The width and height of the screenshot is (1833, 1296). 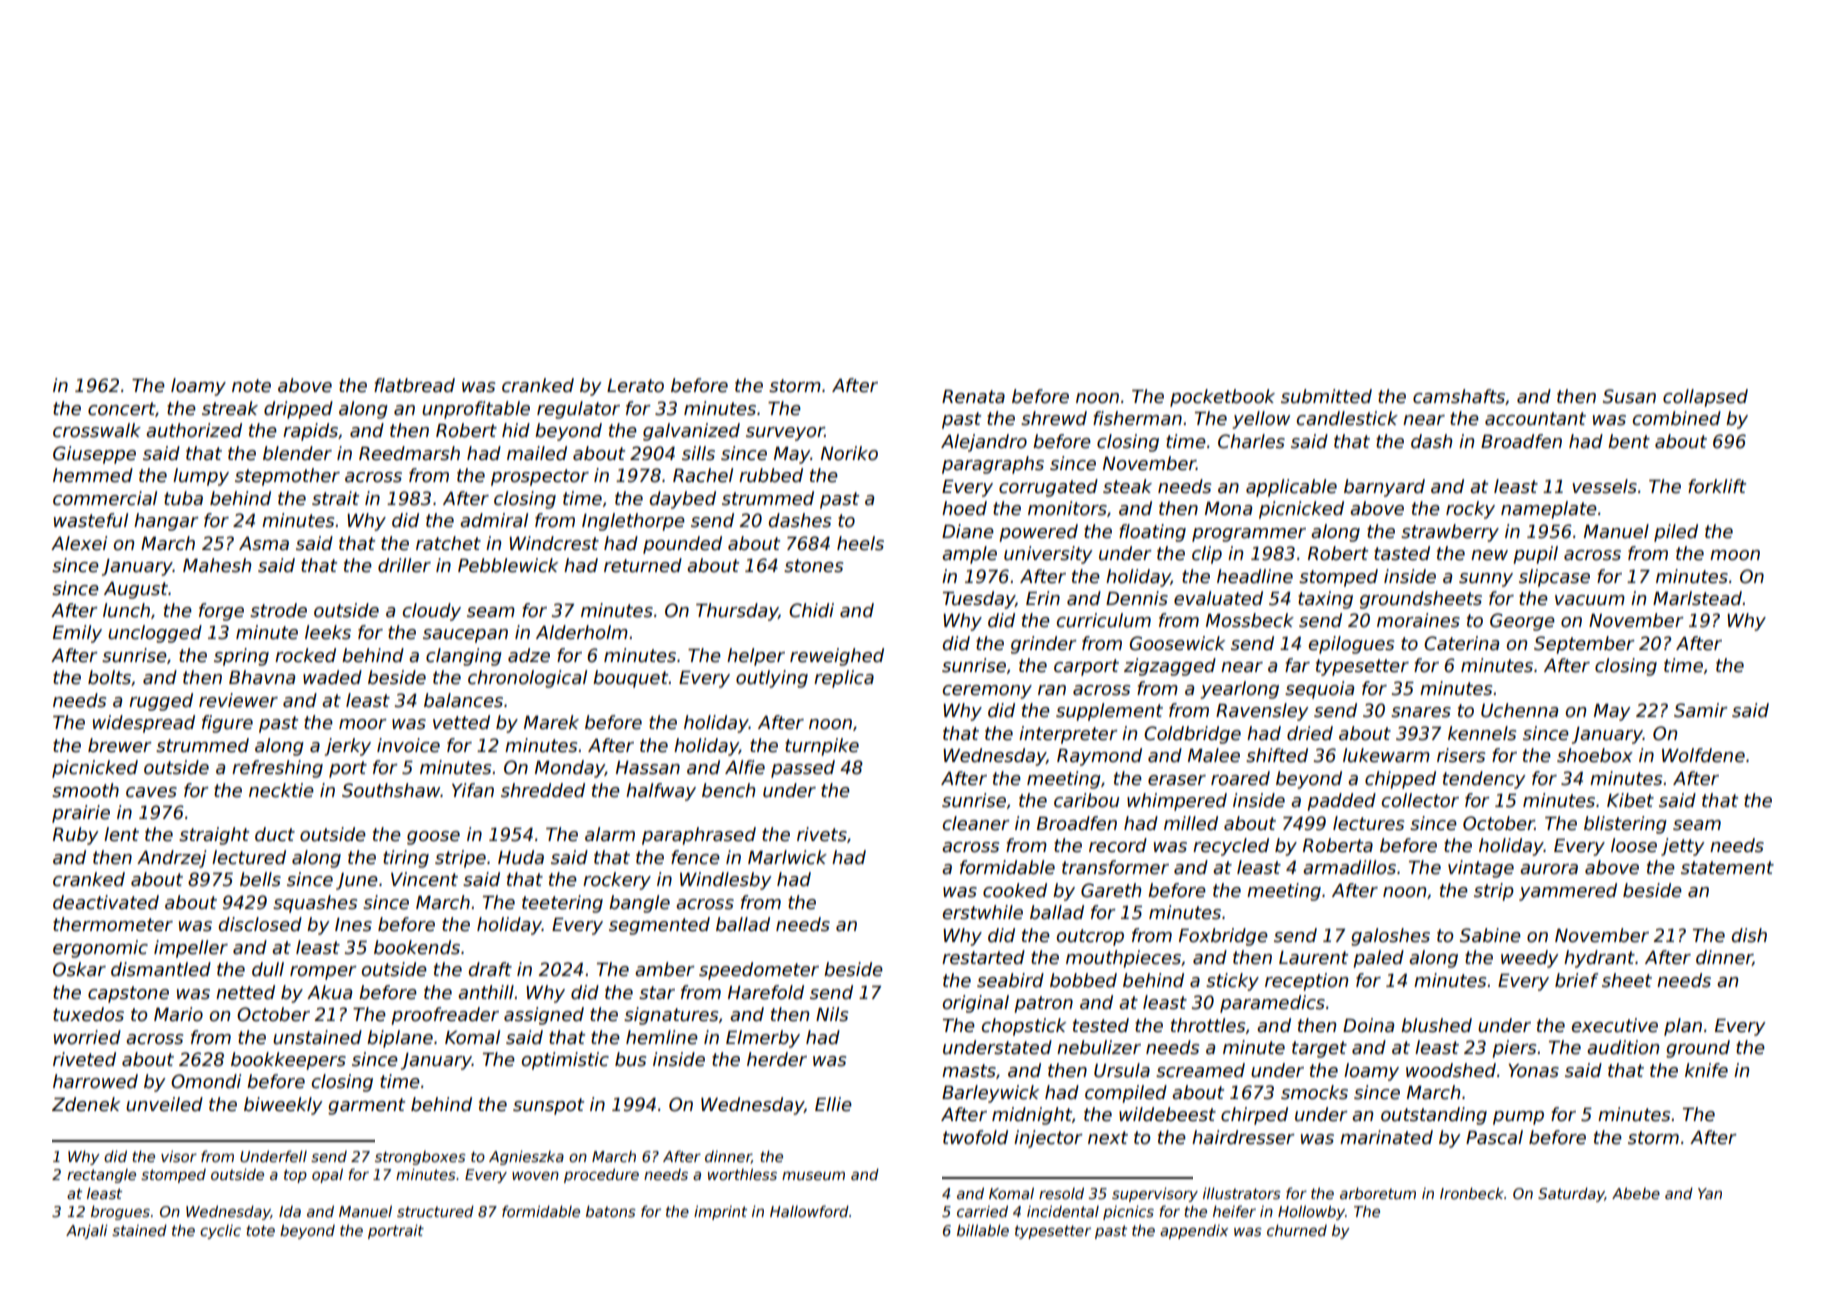 I want to click on imprint, so click(x=720, y=1212).
